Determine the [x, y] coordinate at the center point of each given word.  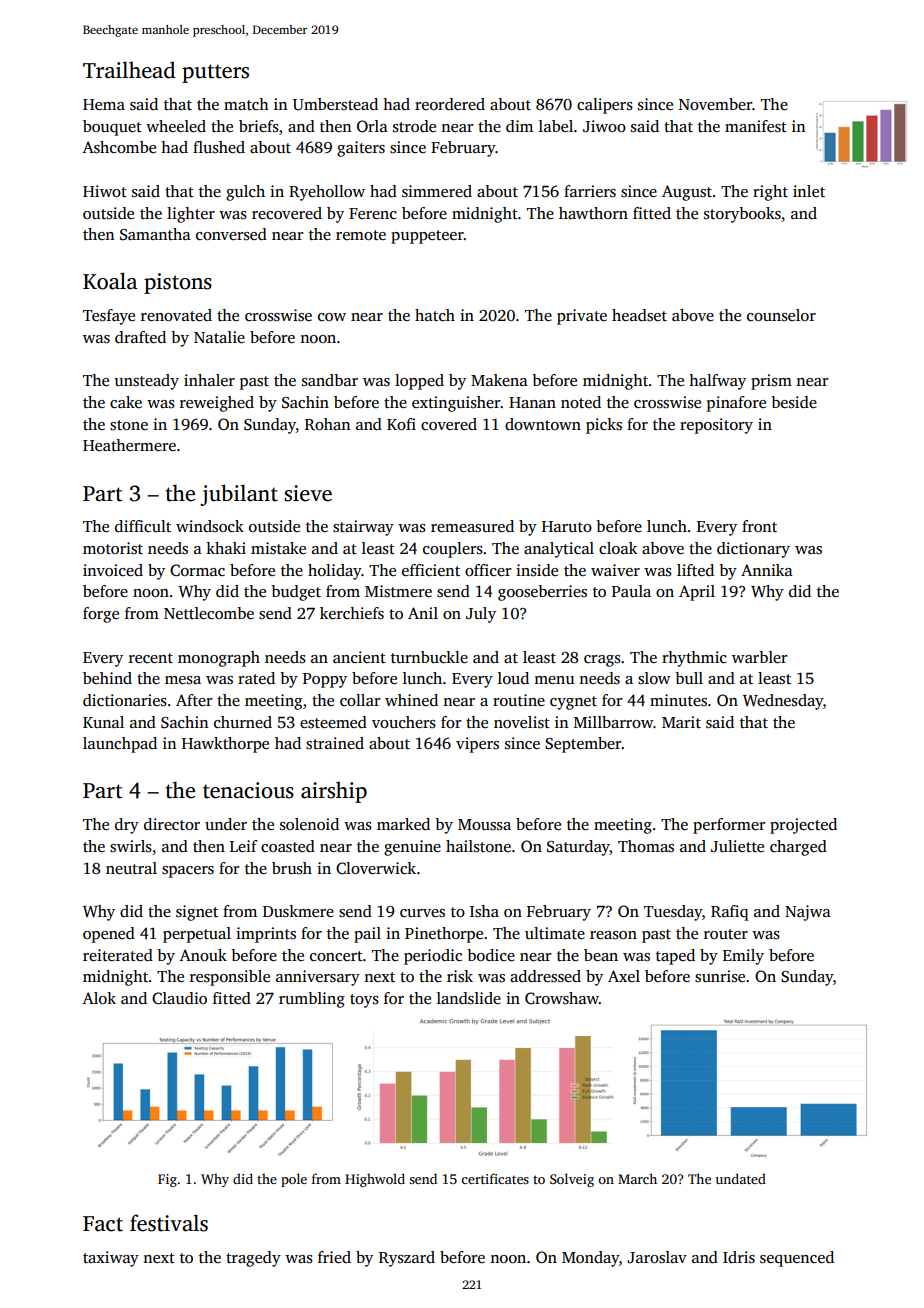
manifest [756, 126]
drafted [140, 337]
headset [639, 315]
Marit [681, 722]
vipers [477, 745]
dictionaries [125, 700]
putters [215, 73]
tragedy [253, 1259]
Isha [484, 911]
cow [332, 317]
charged [798, 848]
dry [127, 826]
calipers [605, 106]
